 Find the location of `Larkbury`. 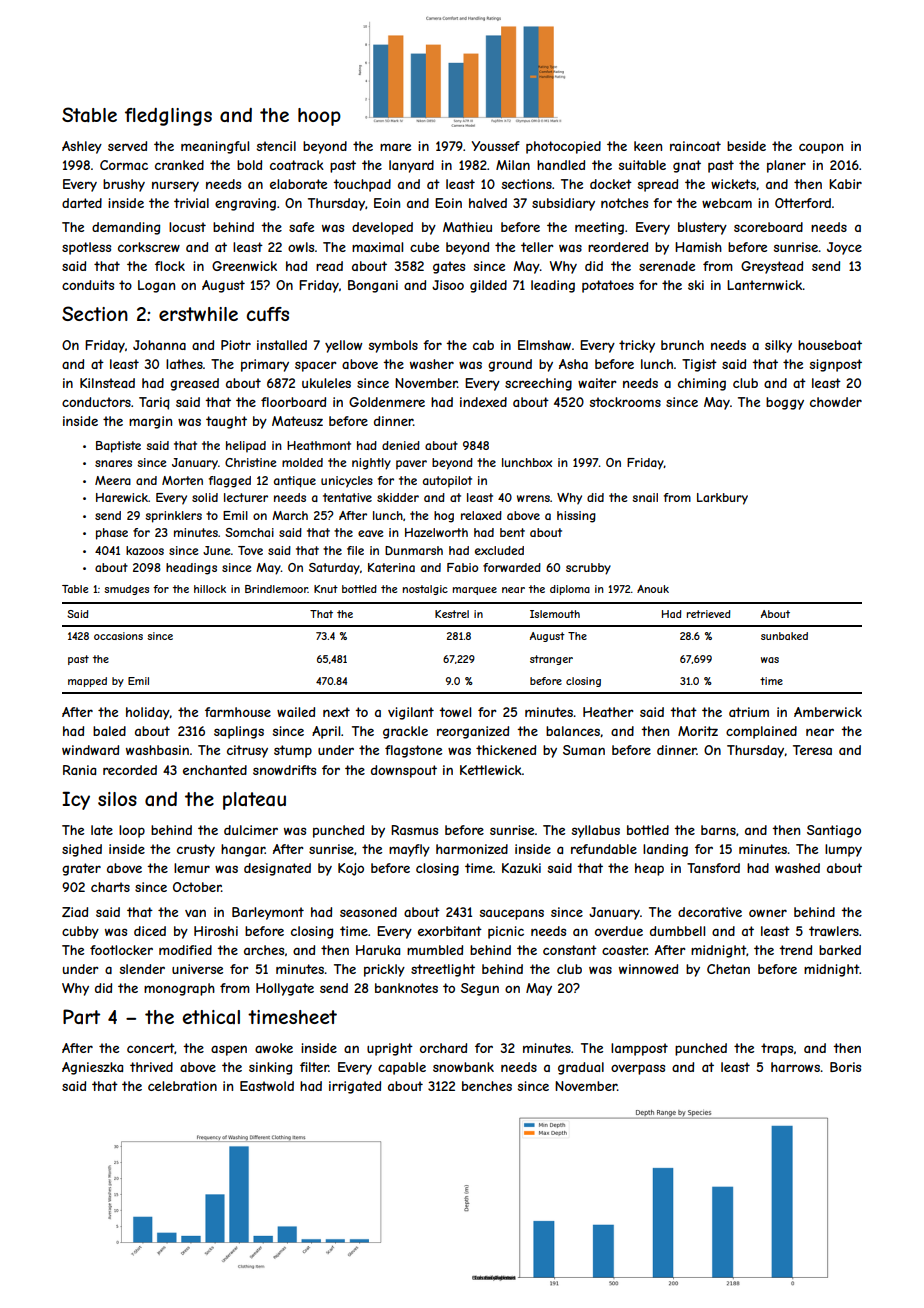

Larkbury is located at coordinates (722, 499).
